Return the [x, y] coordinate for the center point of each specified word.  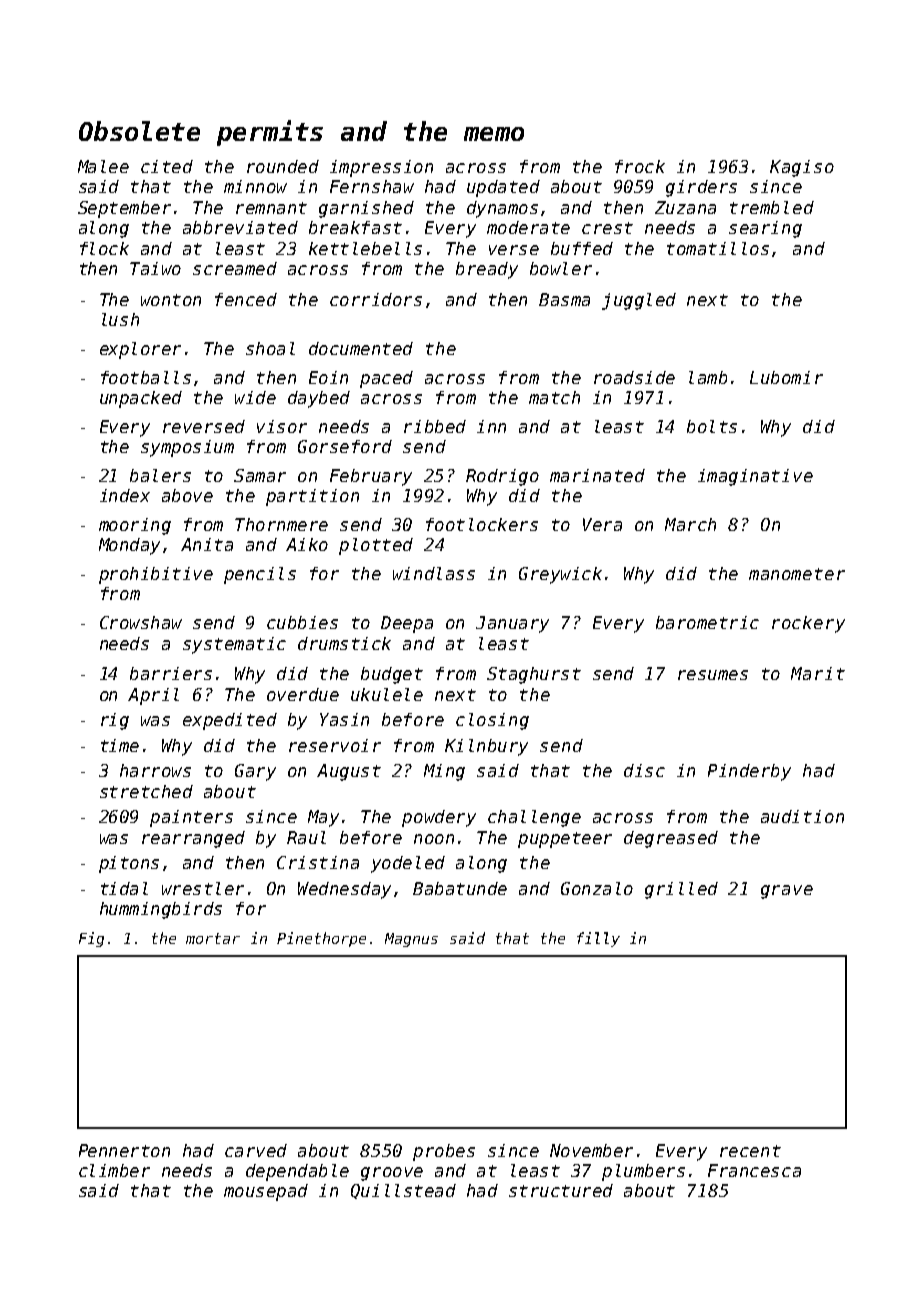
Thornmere [281, 524]
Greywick [560, 575]
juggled [639, 301]
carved [256, 1150]
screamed [235, 268]
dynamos [502, 209]
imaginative [755, 477]
